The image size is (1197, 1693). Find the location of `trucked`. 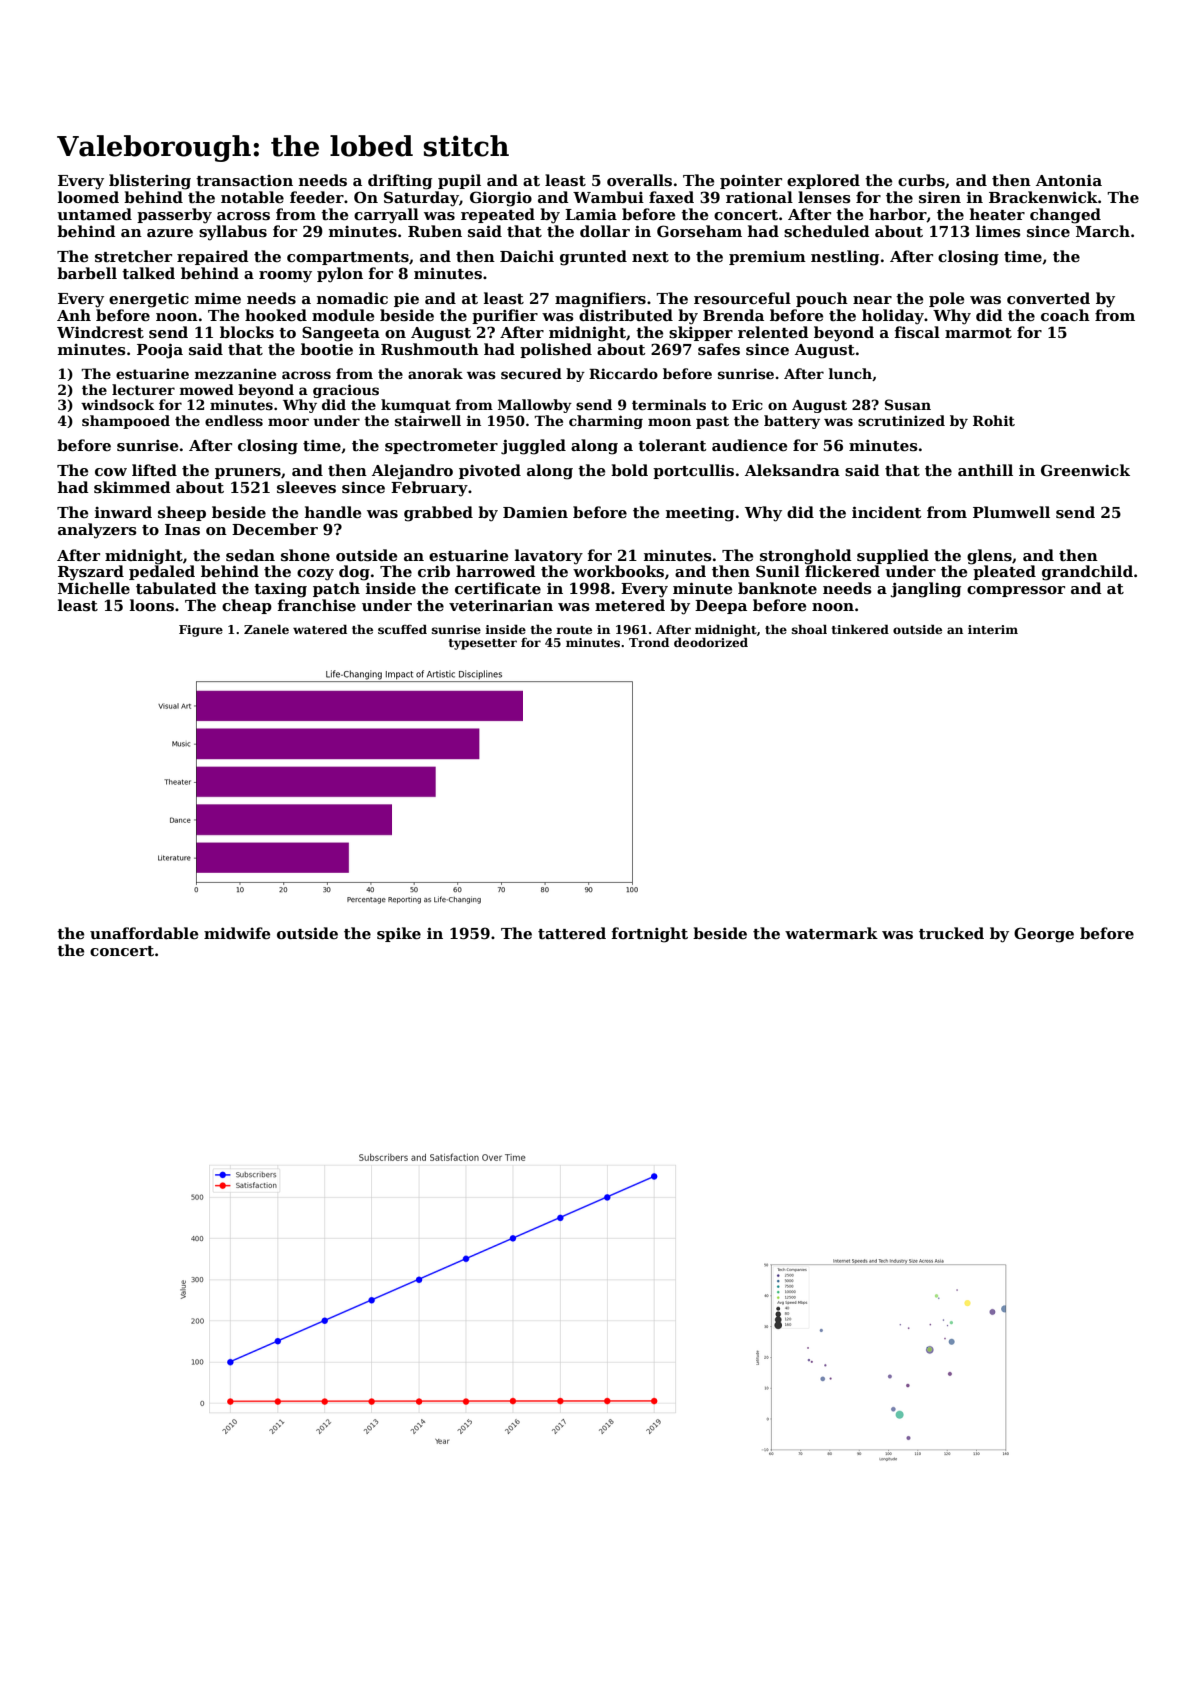

trucked is located at coordinates (951, 933).
